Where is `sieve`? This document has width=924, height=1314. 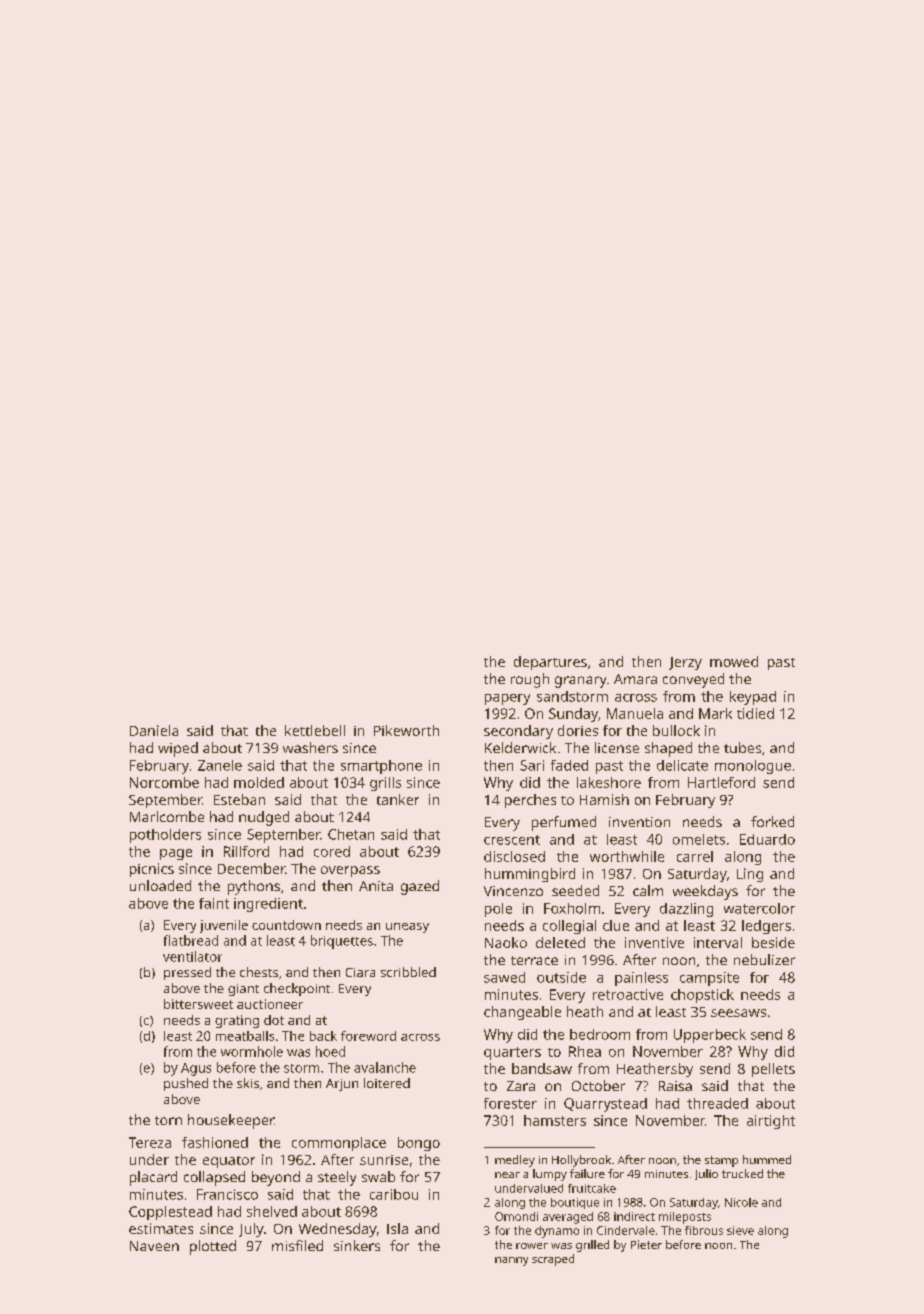 sieve is located at coordinates (740, 1230).
